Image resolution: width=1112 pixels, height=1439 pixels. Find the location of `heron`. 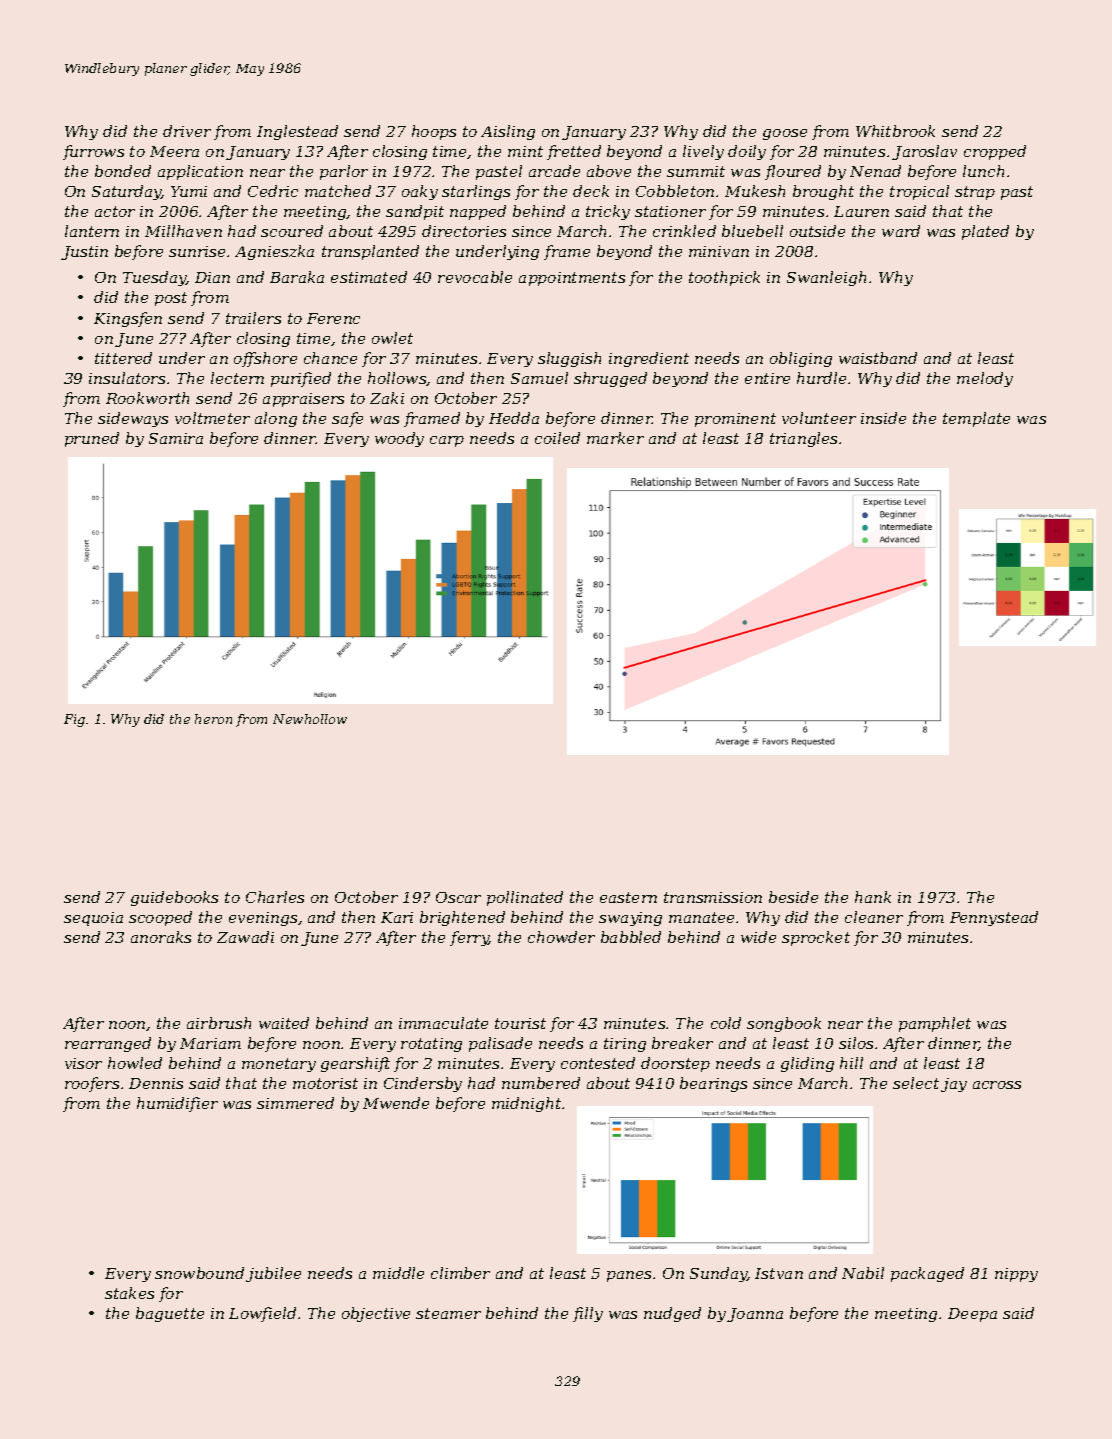

heron is located at coordinates (213, 719).
